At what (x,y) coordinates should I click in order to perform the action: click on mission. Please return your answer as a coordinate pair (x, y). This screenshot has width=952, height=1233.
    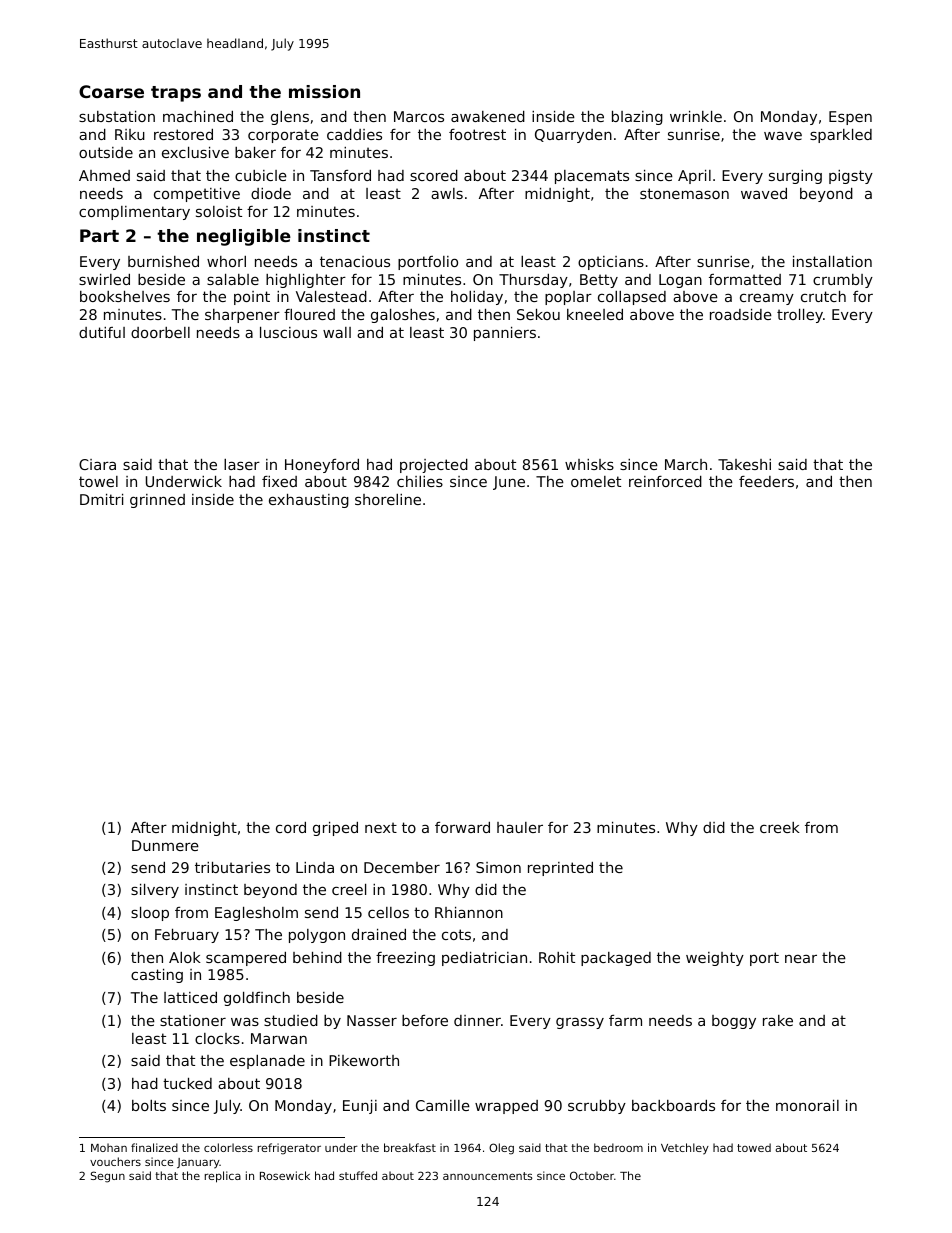
    Looking at the image, I should click on (324, 91).
